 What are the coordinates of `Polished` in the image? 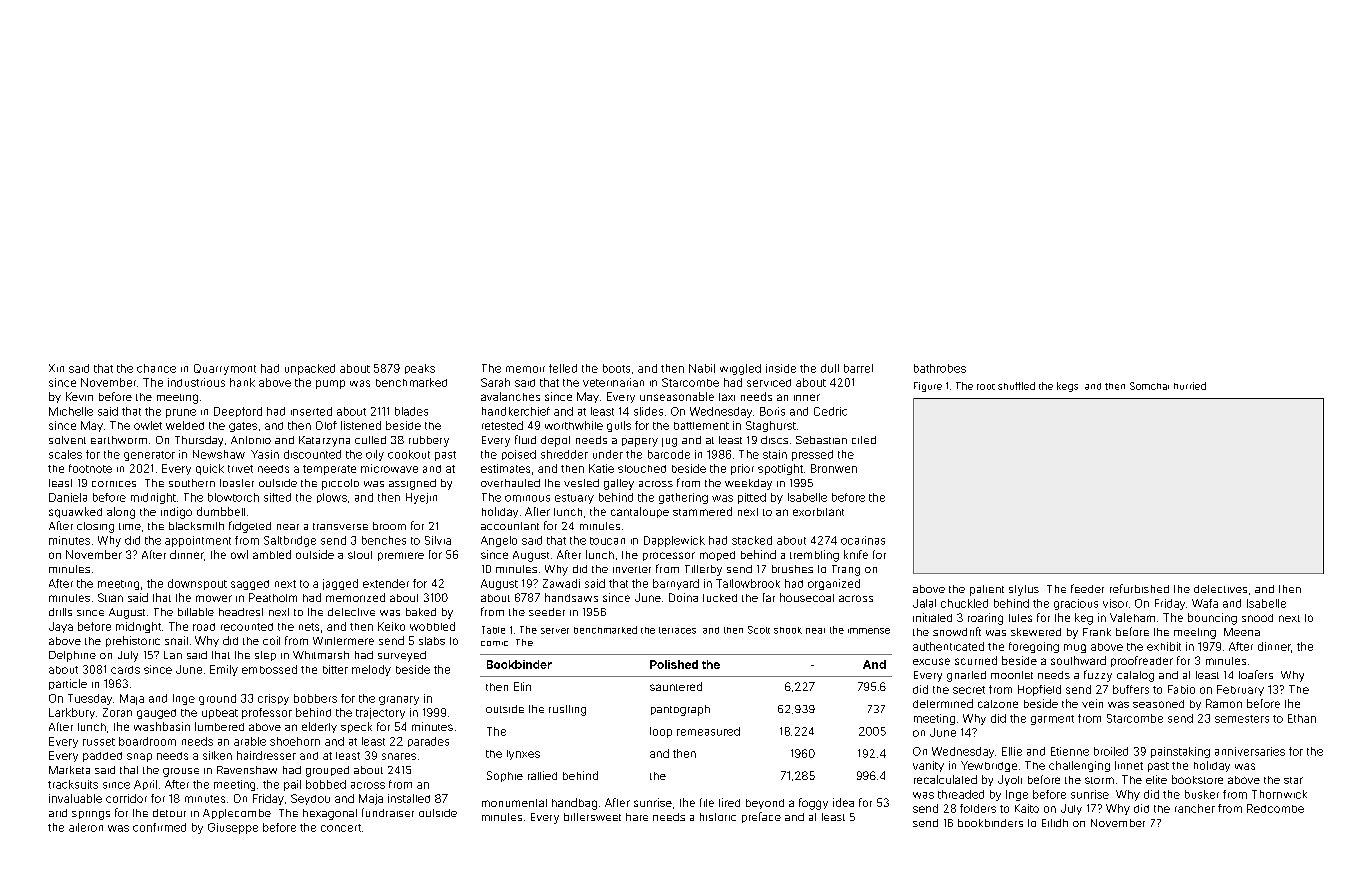 It's located at (674, 664).
